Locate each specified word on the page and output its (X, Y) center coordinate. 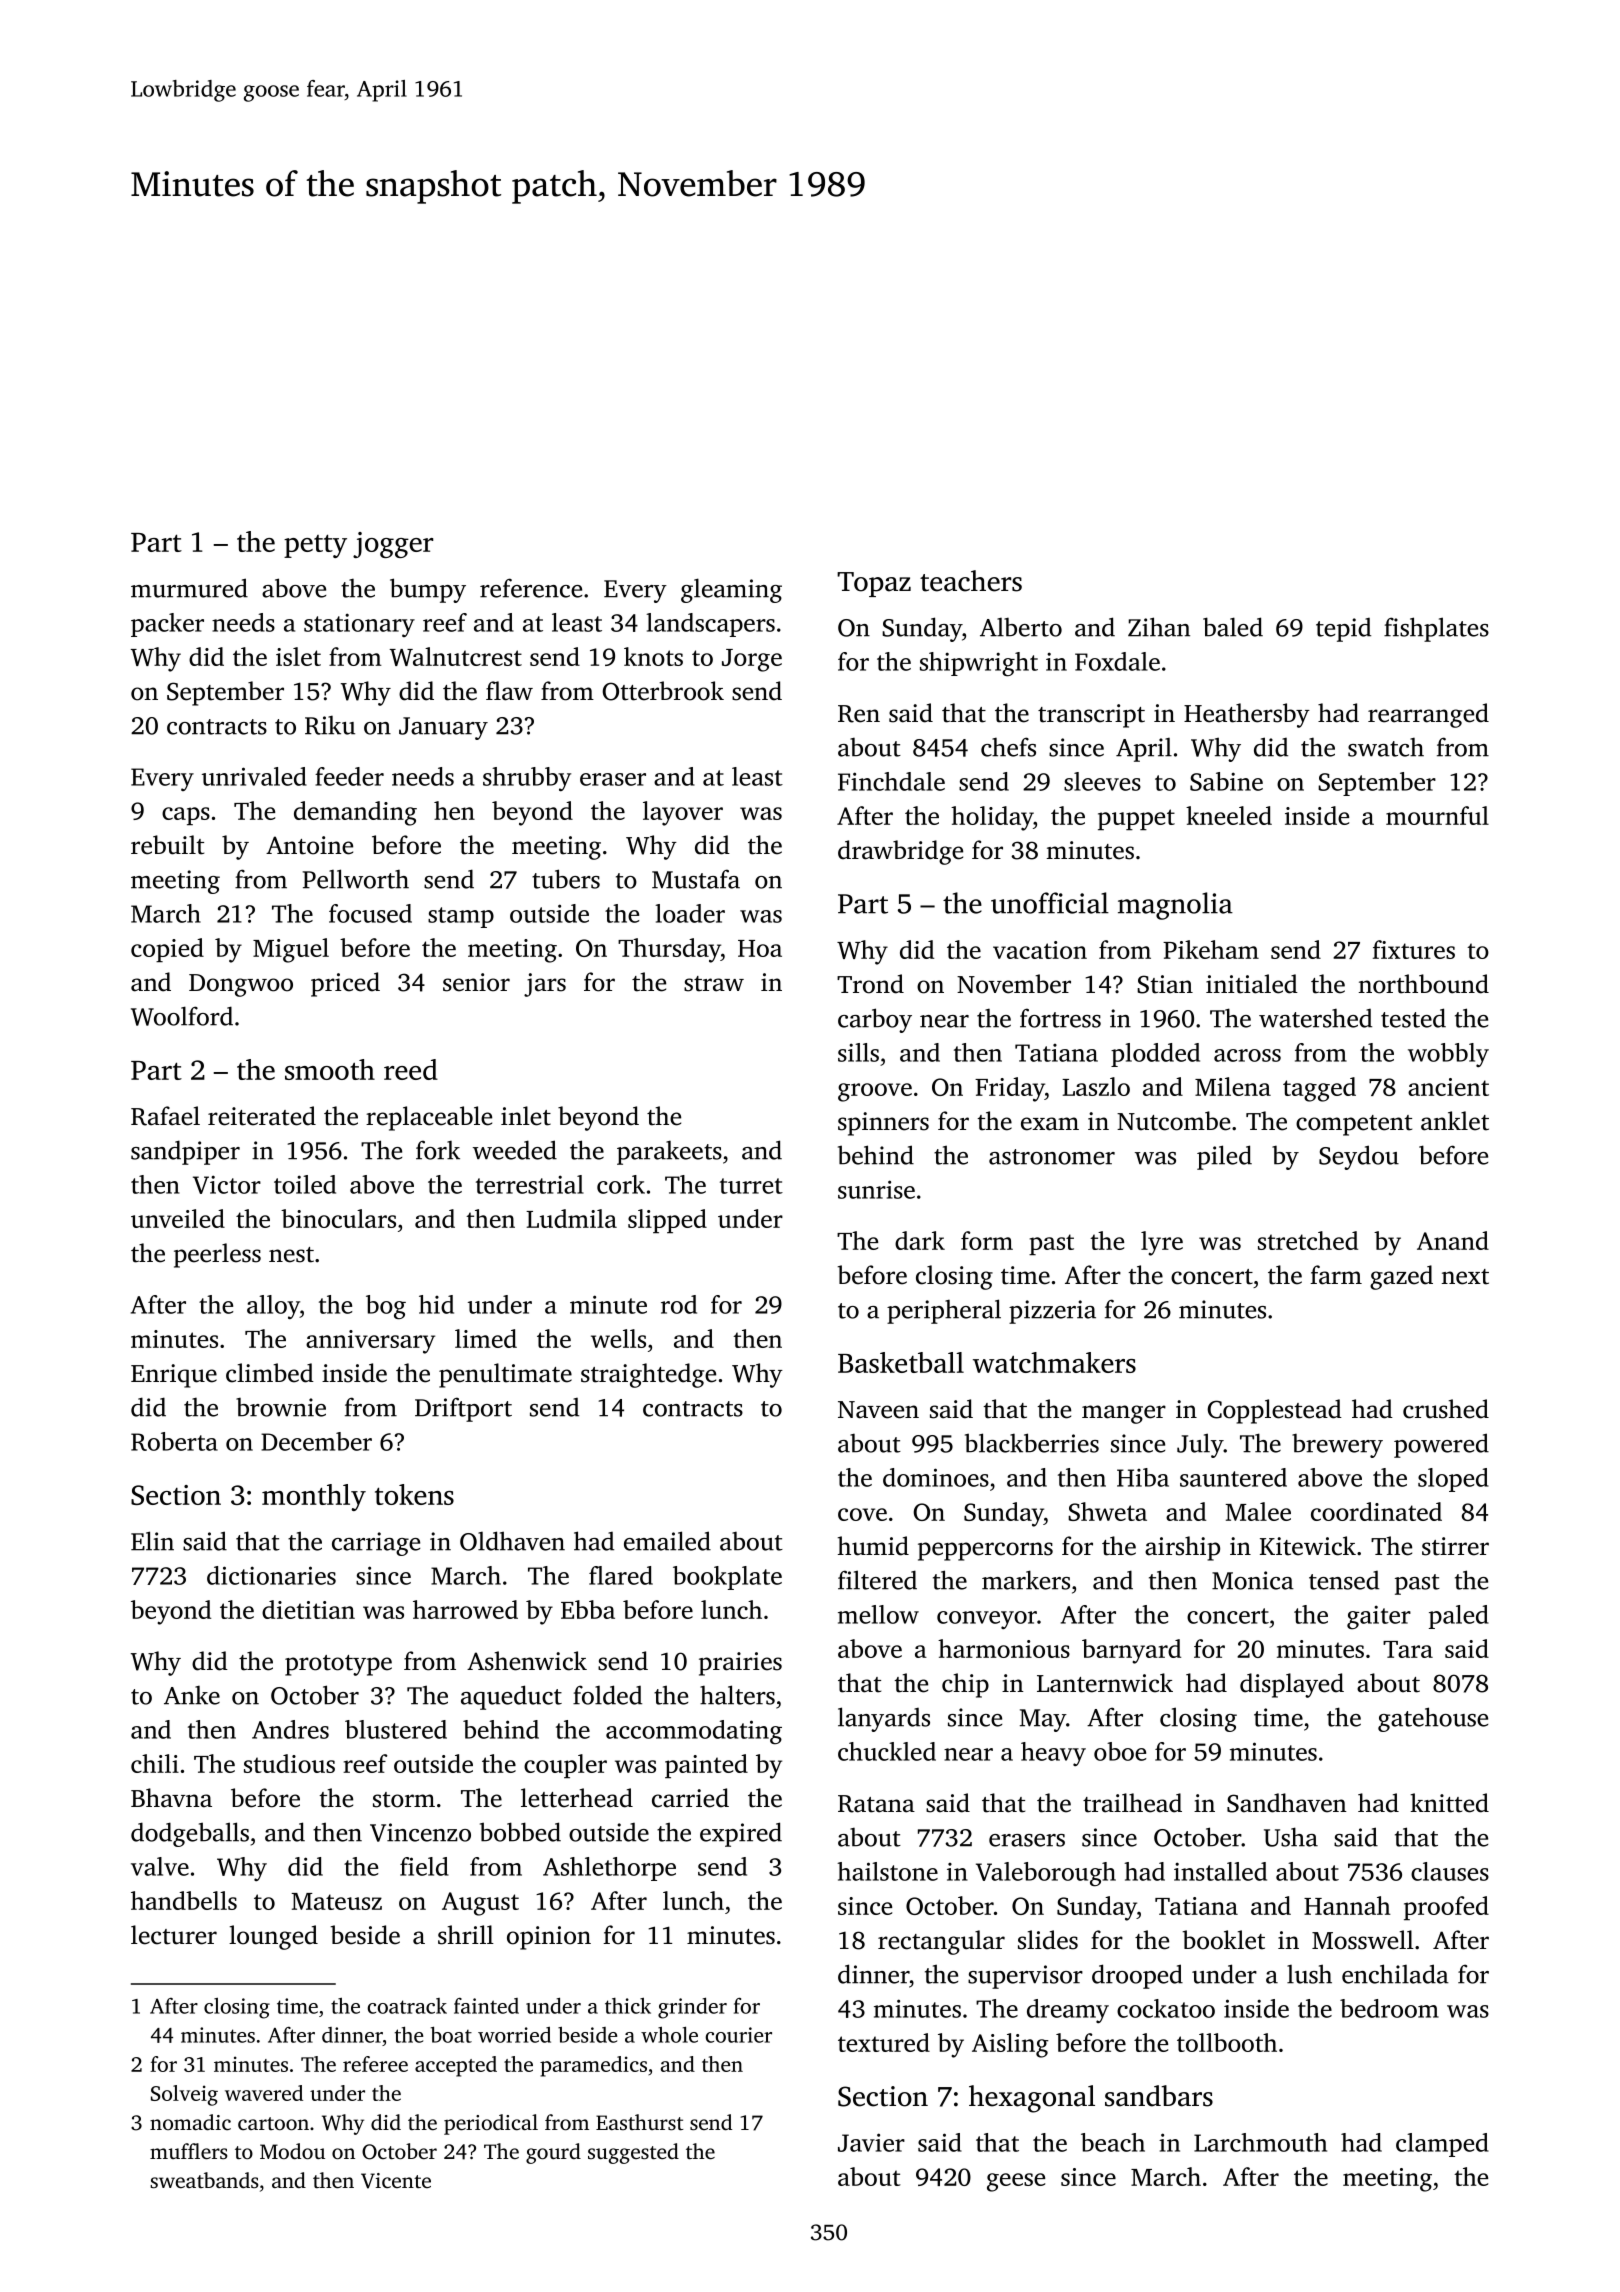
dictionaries (271, 1575)
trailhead (1132, 1803)
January (443, 728)
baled (1233, 627)
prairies (740, 1664)
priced (345, 984)
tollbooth (1227, 2042)
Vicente (396, 2181)
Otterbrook (663, 691)
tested (1413, 1018)
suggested (633, 2153)
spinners (883, 1124)
